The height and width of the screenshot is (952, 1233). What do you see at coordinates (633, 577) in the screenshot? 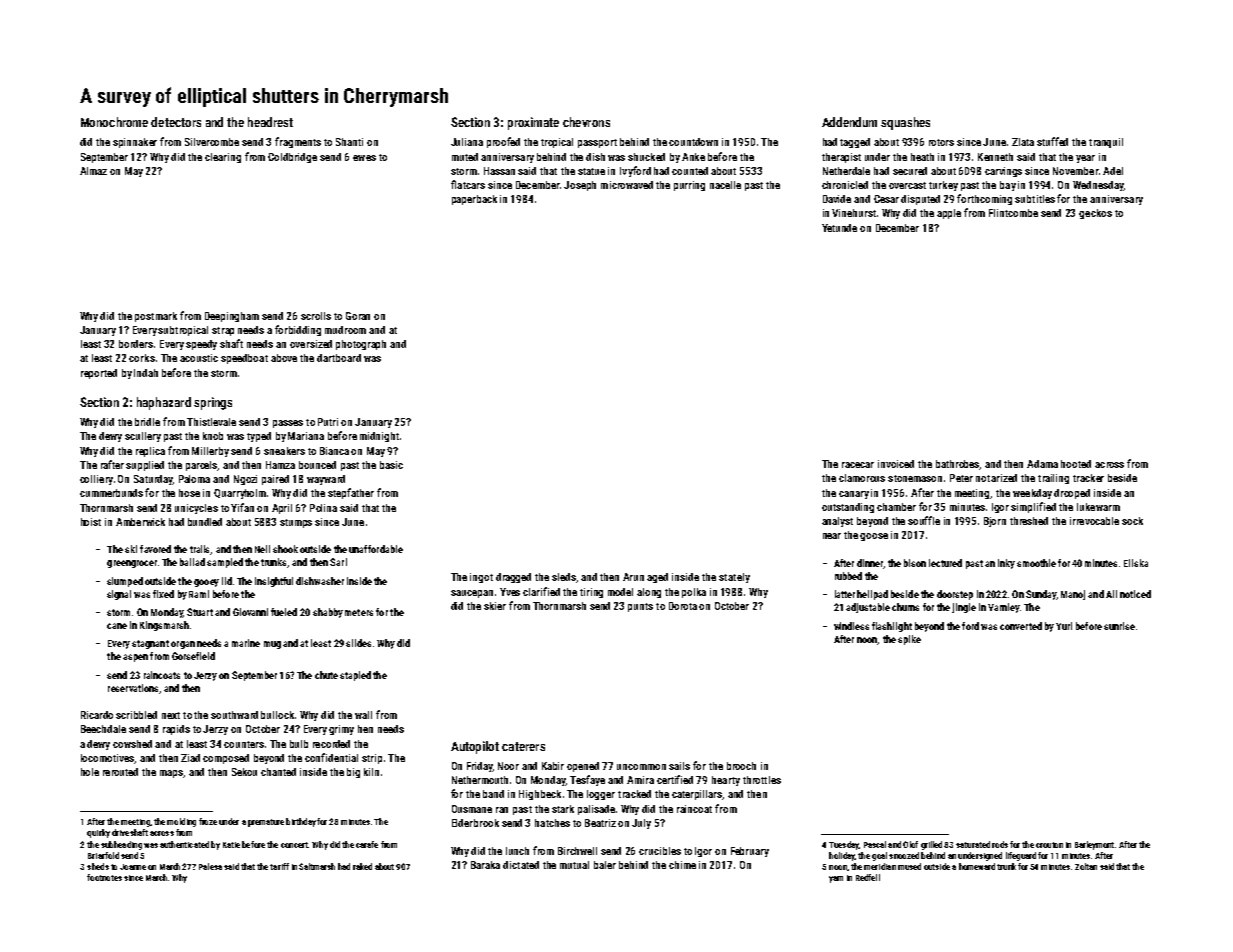
I see `Arun` at bounding box center [633, 577].
